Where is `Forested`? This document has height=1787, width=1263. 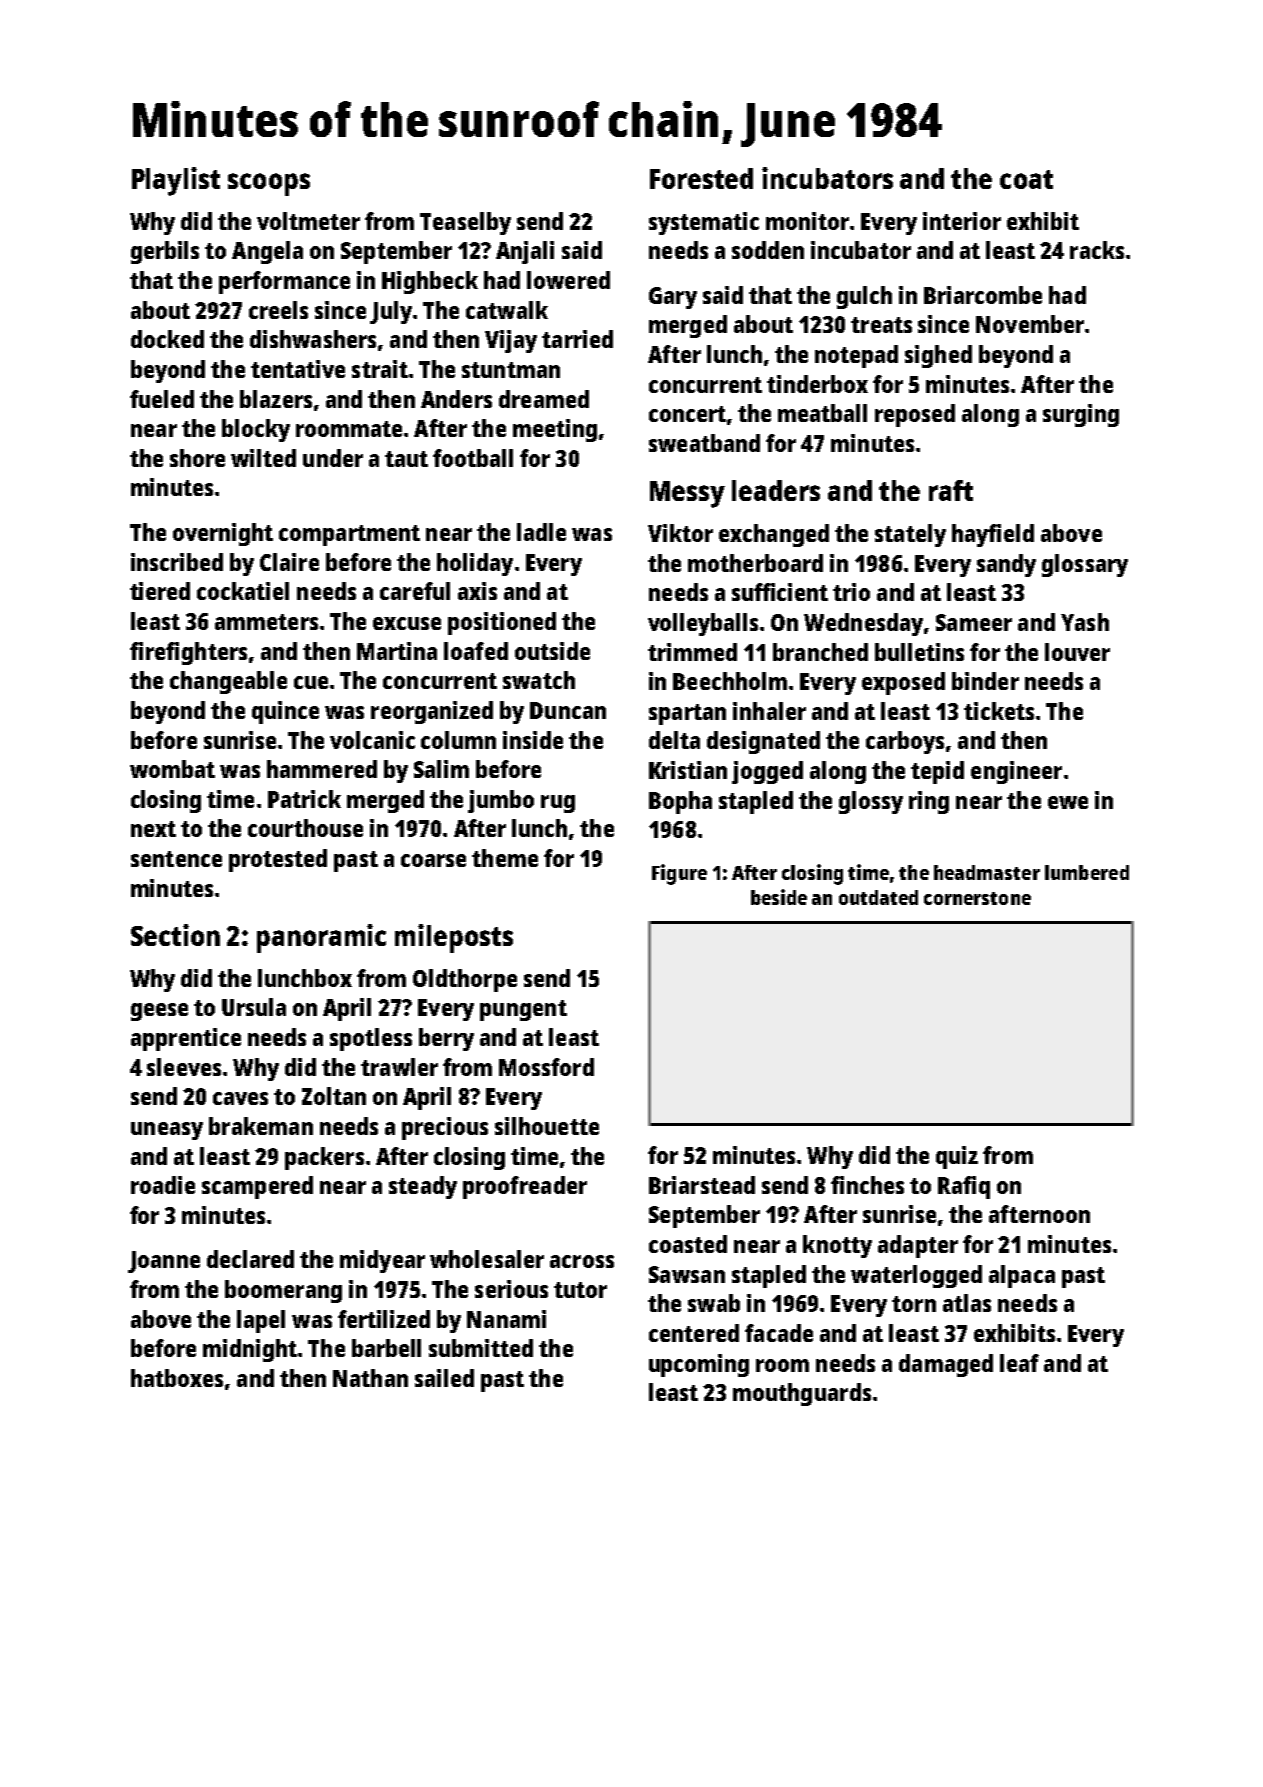
Forested is located at coordinates (701, 178).
